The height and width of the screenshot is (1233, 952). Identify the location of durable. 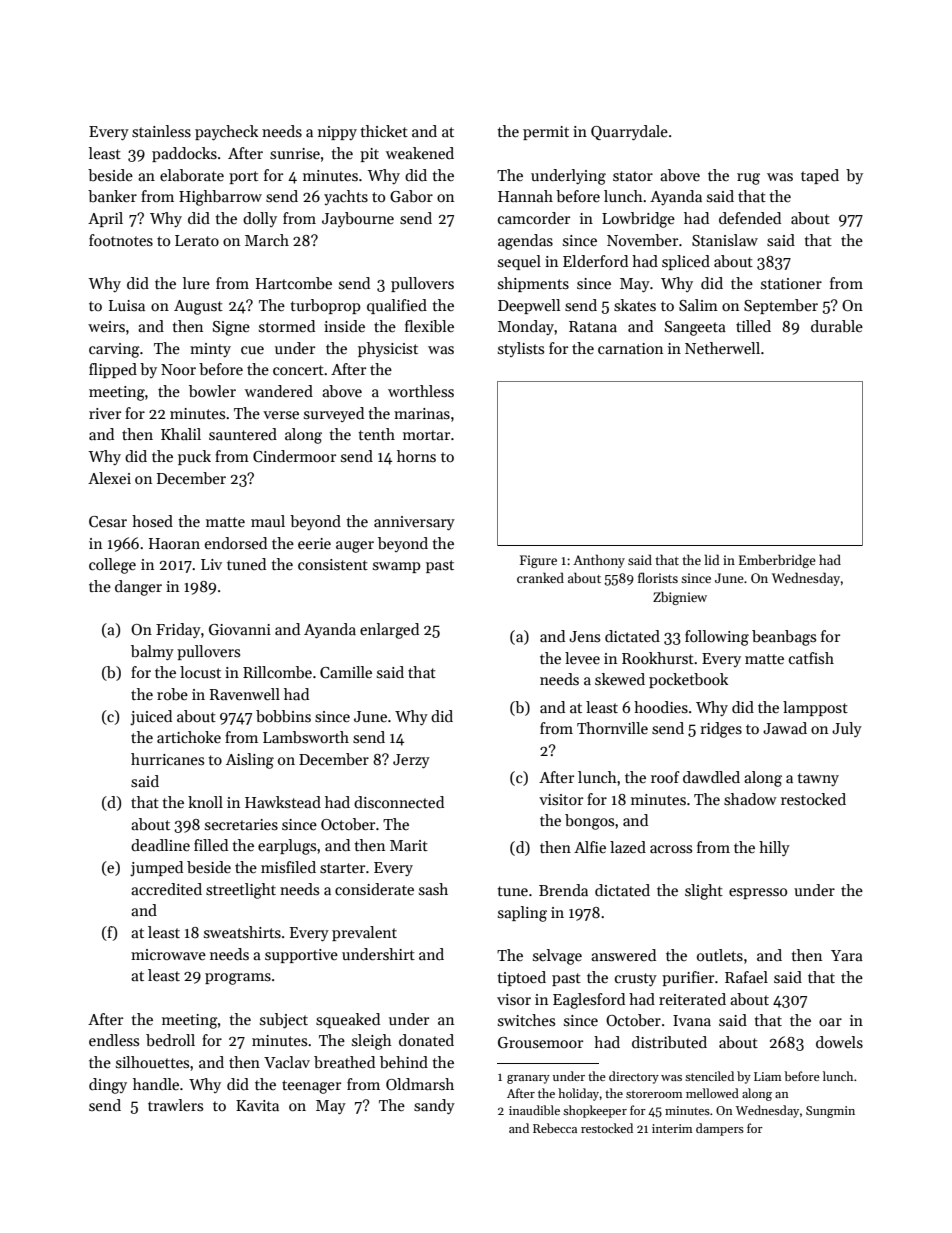
(837, 326).
